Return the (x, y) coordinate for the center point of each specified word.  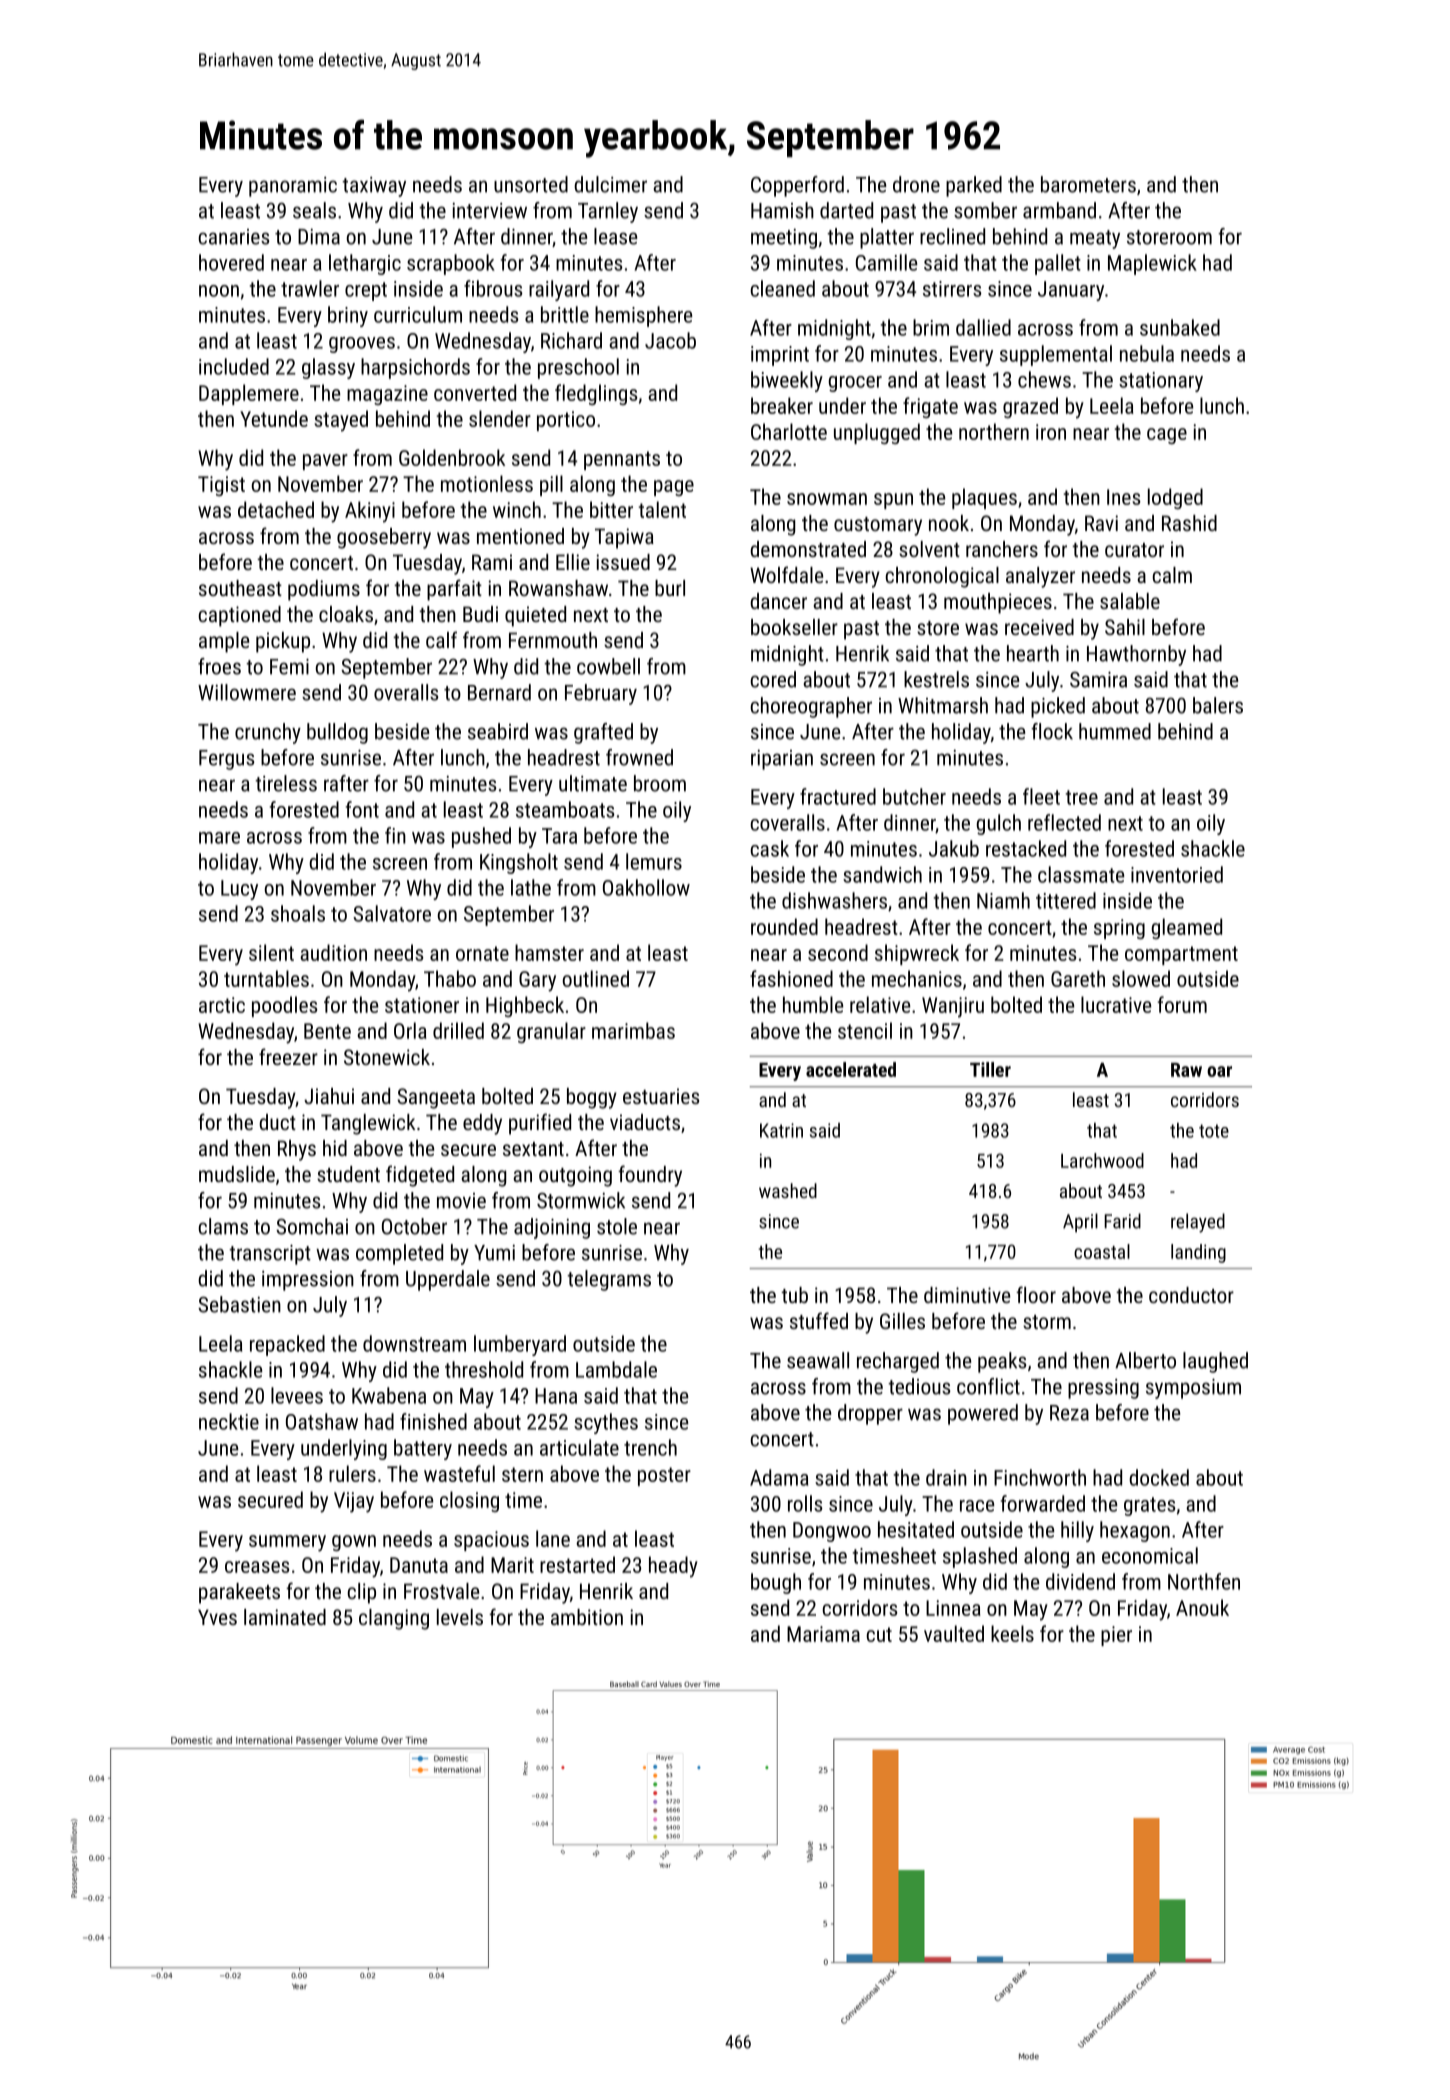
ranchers (1002, 549)
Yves (217, 1617)
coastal (1102, 1251)
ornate (482, 953)
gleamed (1187, 928)
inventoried (1177, 874)
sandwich (882, 874)
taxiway (374, 187)
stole (617, 1226)
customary (878, 526)
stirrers (952, 289)
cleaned (783, 288)
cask (770, 848)
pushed (481, 837)
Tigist (221, 486)
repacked (287, 1345)
